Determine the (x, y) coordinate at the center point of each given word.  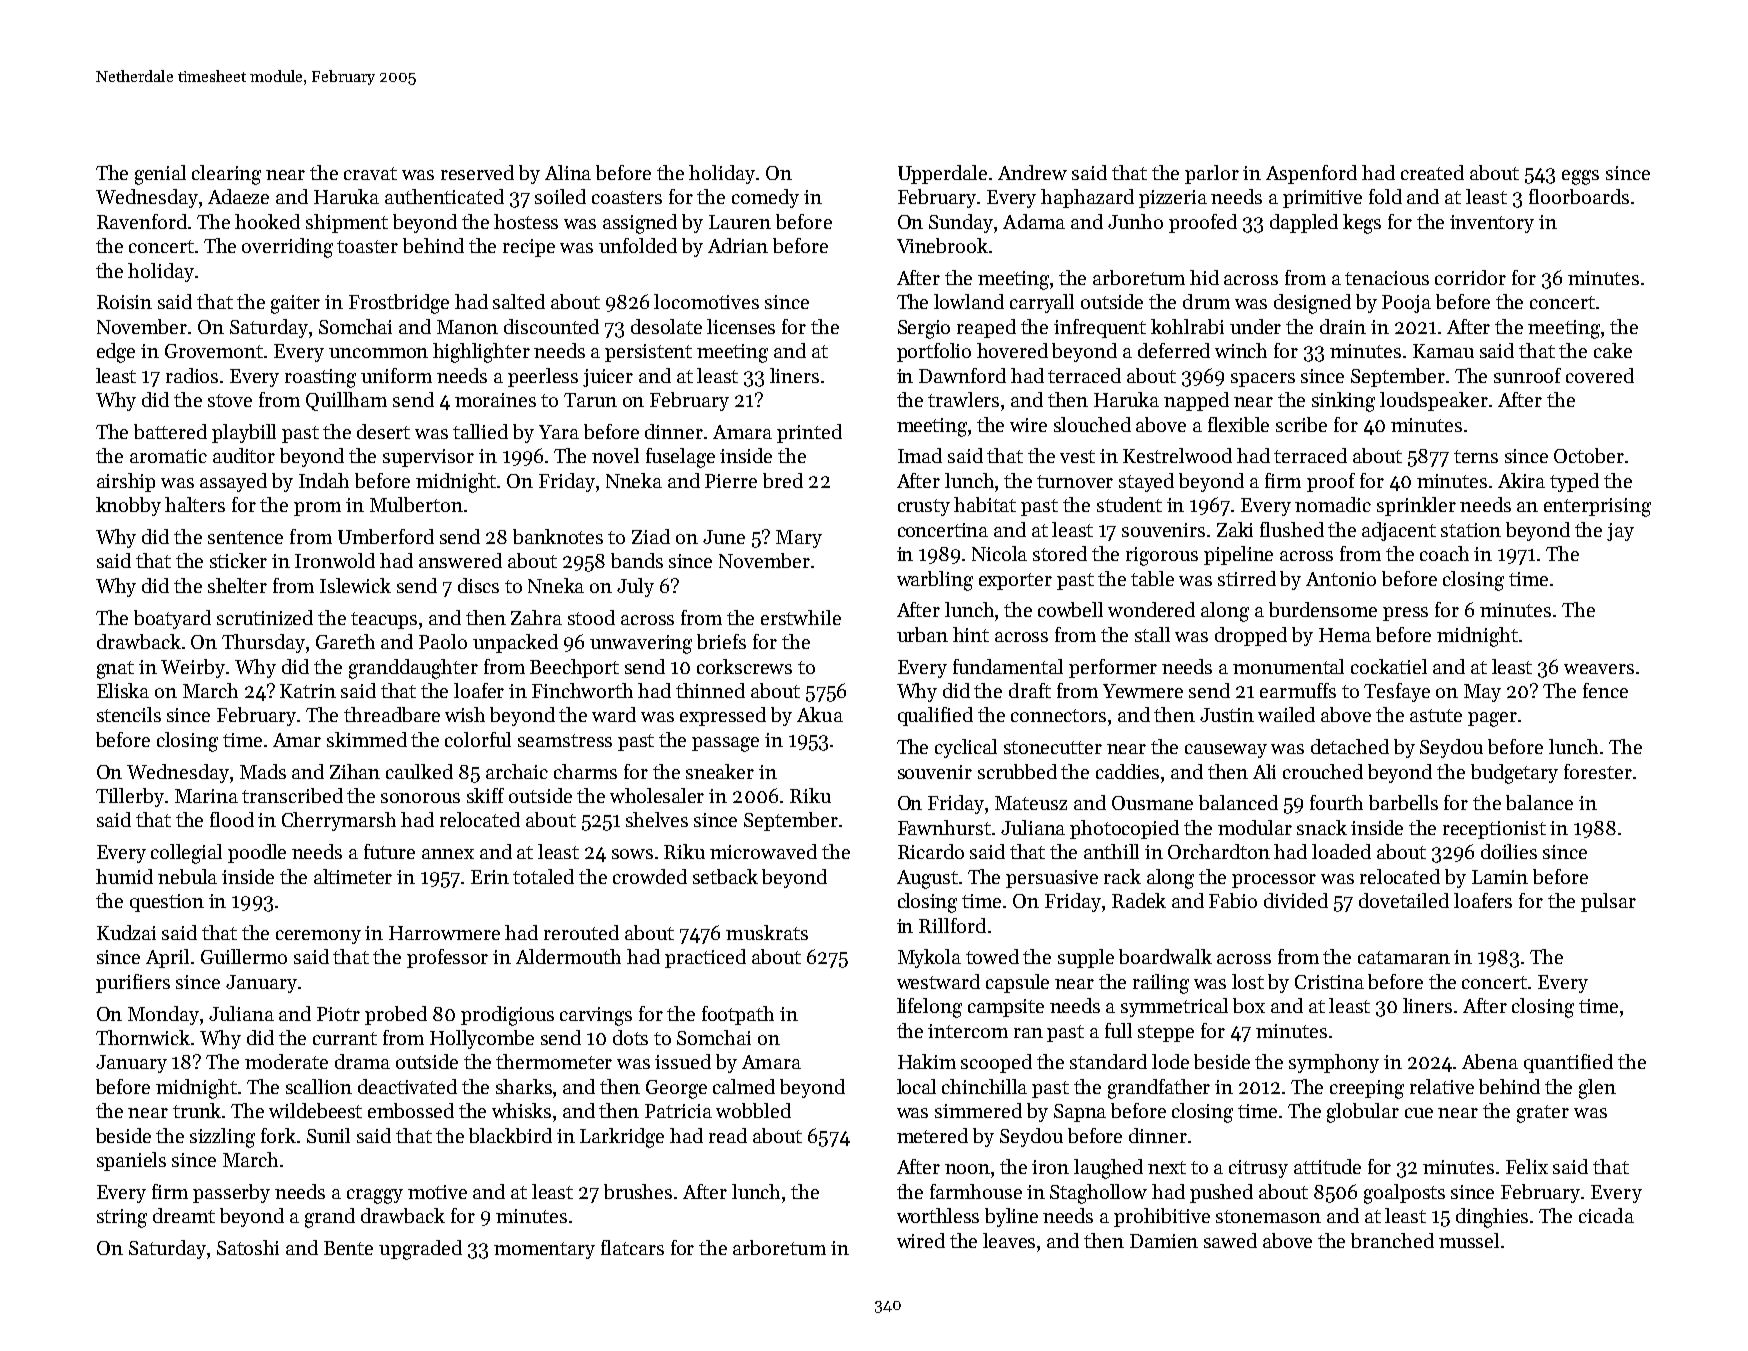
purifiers (133, 983)
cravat (370, 173)
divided (1296, 900)
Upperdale (942, 174)
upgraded (420, 1250)
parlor (1212, 174)
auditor (244, 455)
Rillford (952, 925)
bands (637, 560)
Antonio (1341, 579)
